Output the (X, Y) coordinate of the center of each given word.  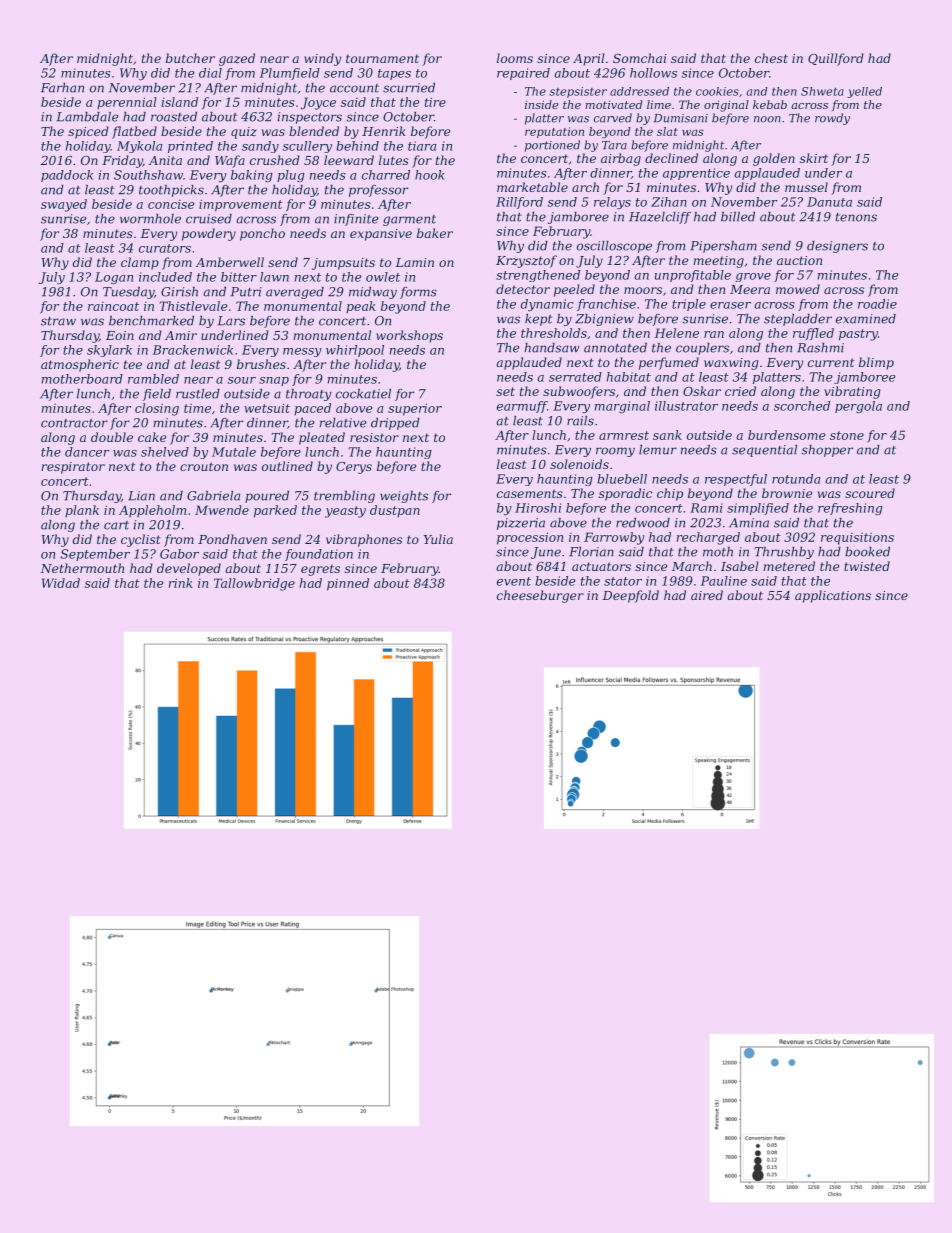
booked (867, 552)
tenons (856, 217)
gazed (237, 59)
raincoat (113, 306)
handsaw (551, 348)
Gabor (179, 554)
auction (799, 260)
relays (612, 203)
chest (771, 58)
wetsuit (267, 408)
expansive (381, 235)
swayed (64, 205)
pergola (858, 407)
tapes (394, 74)
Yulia (438, 539)
